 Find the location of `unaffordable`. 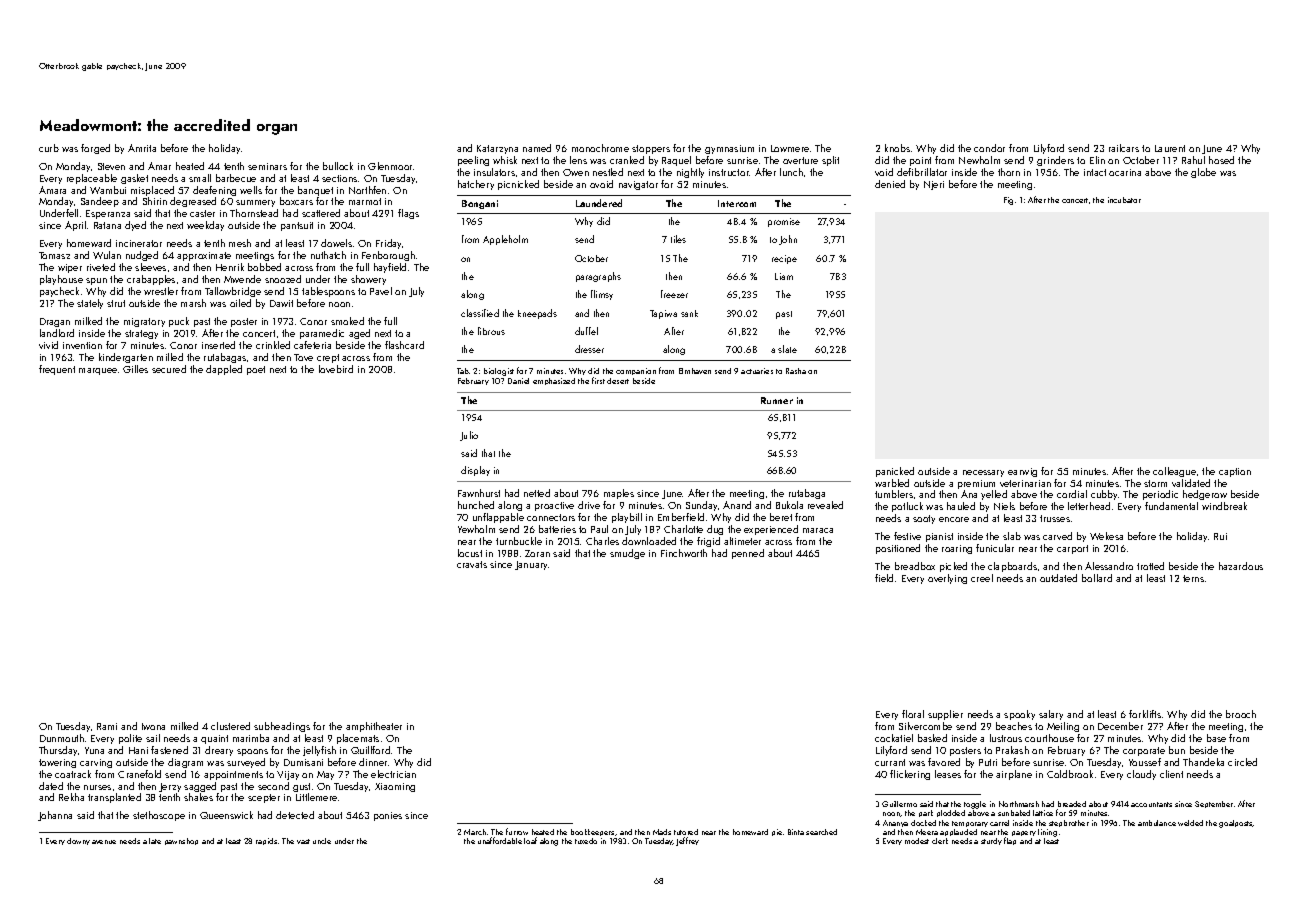

unaffordable is located at coordinates (500, 840).
